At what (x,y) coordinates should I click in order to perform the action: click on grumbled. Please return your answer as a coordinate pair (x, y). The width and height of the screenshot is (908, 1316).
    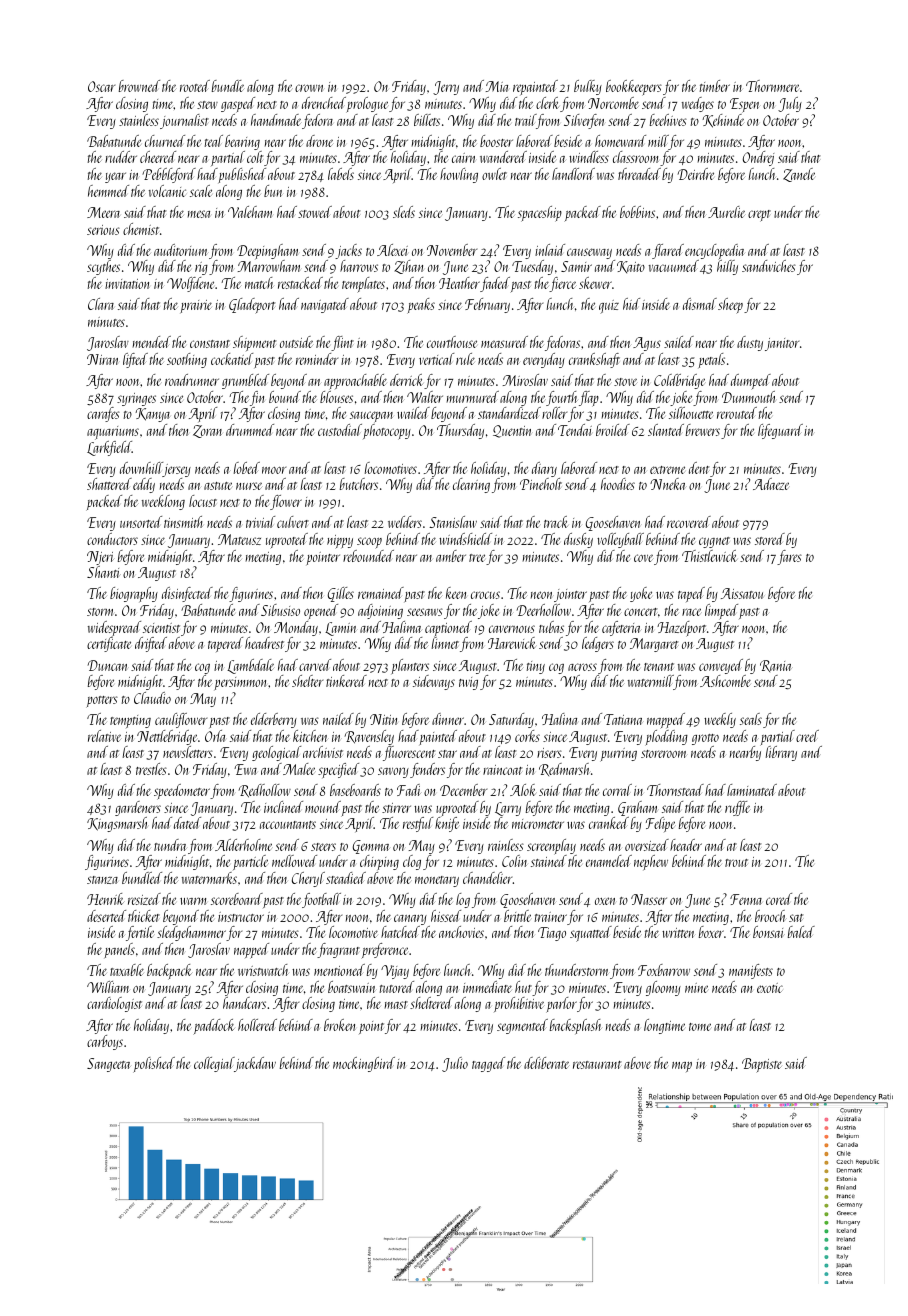
    Looking at the image, I should click on (245, 381).
